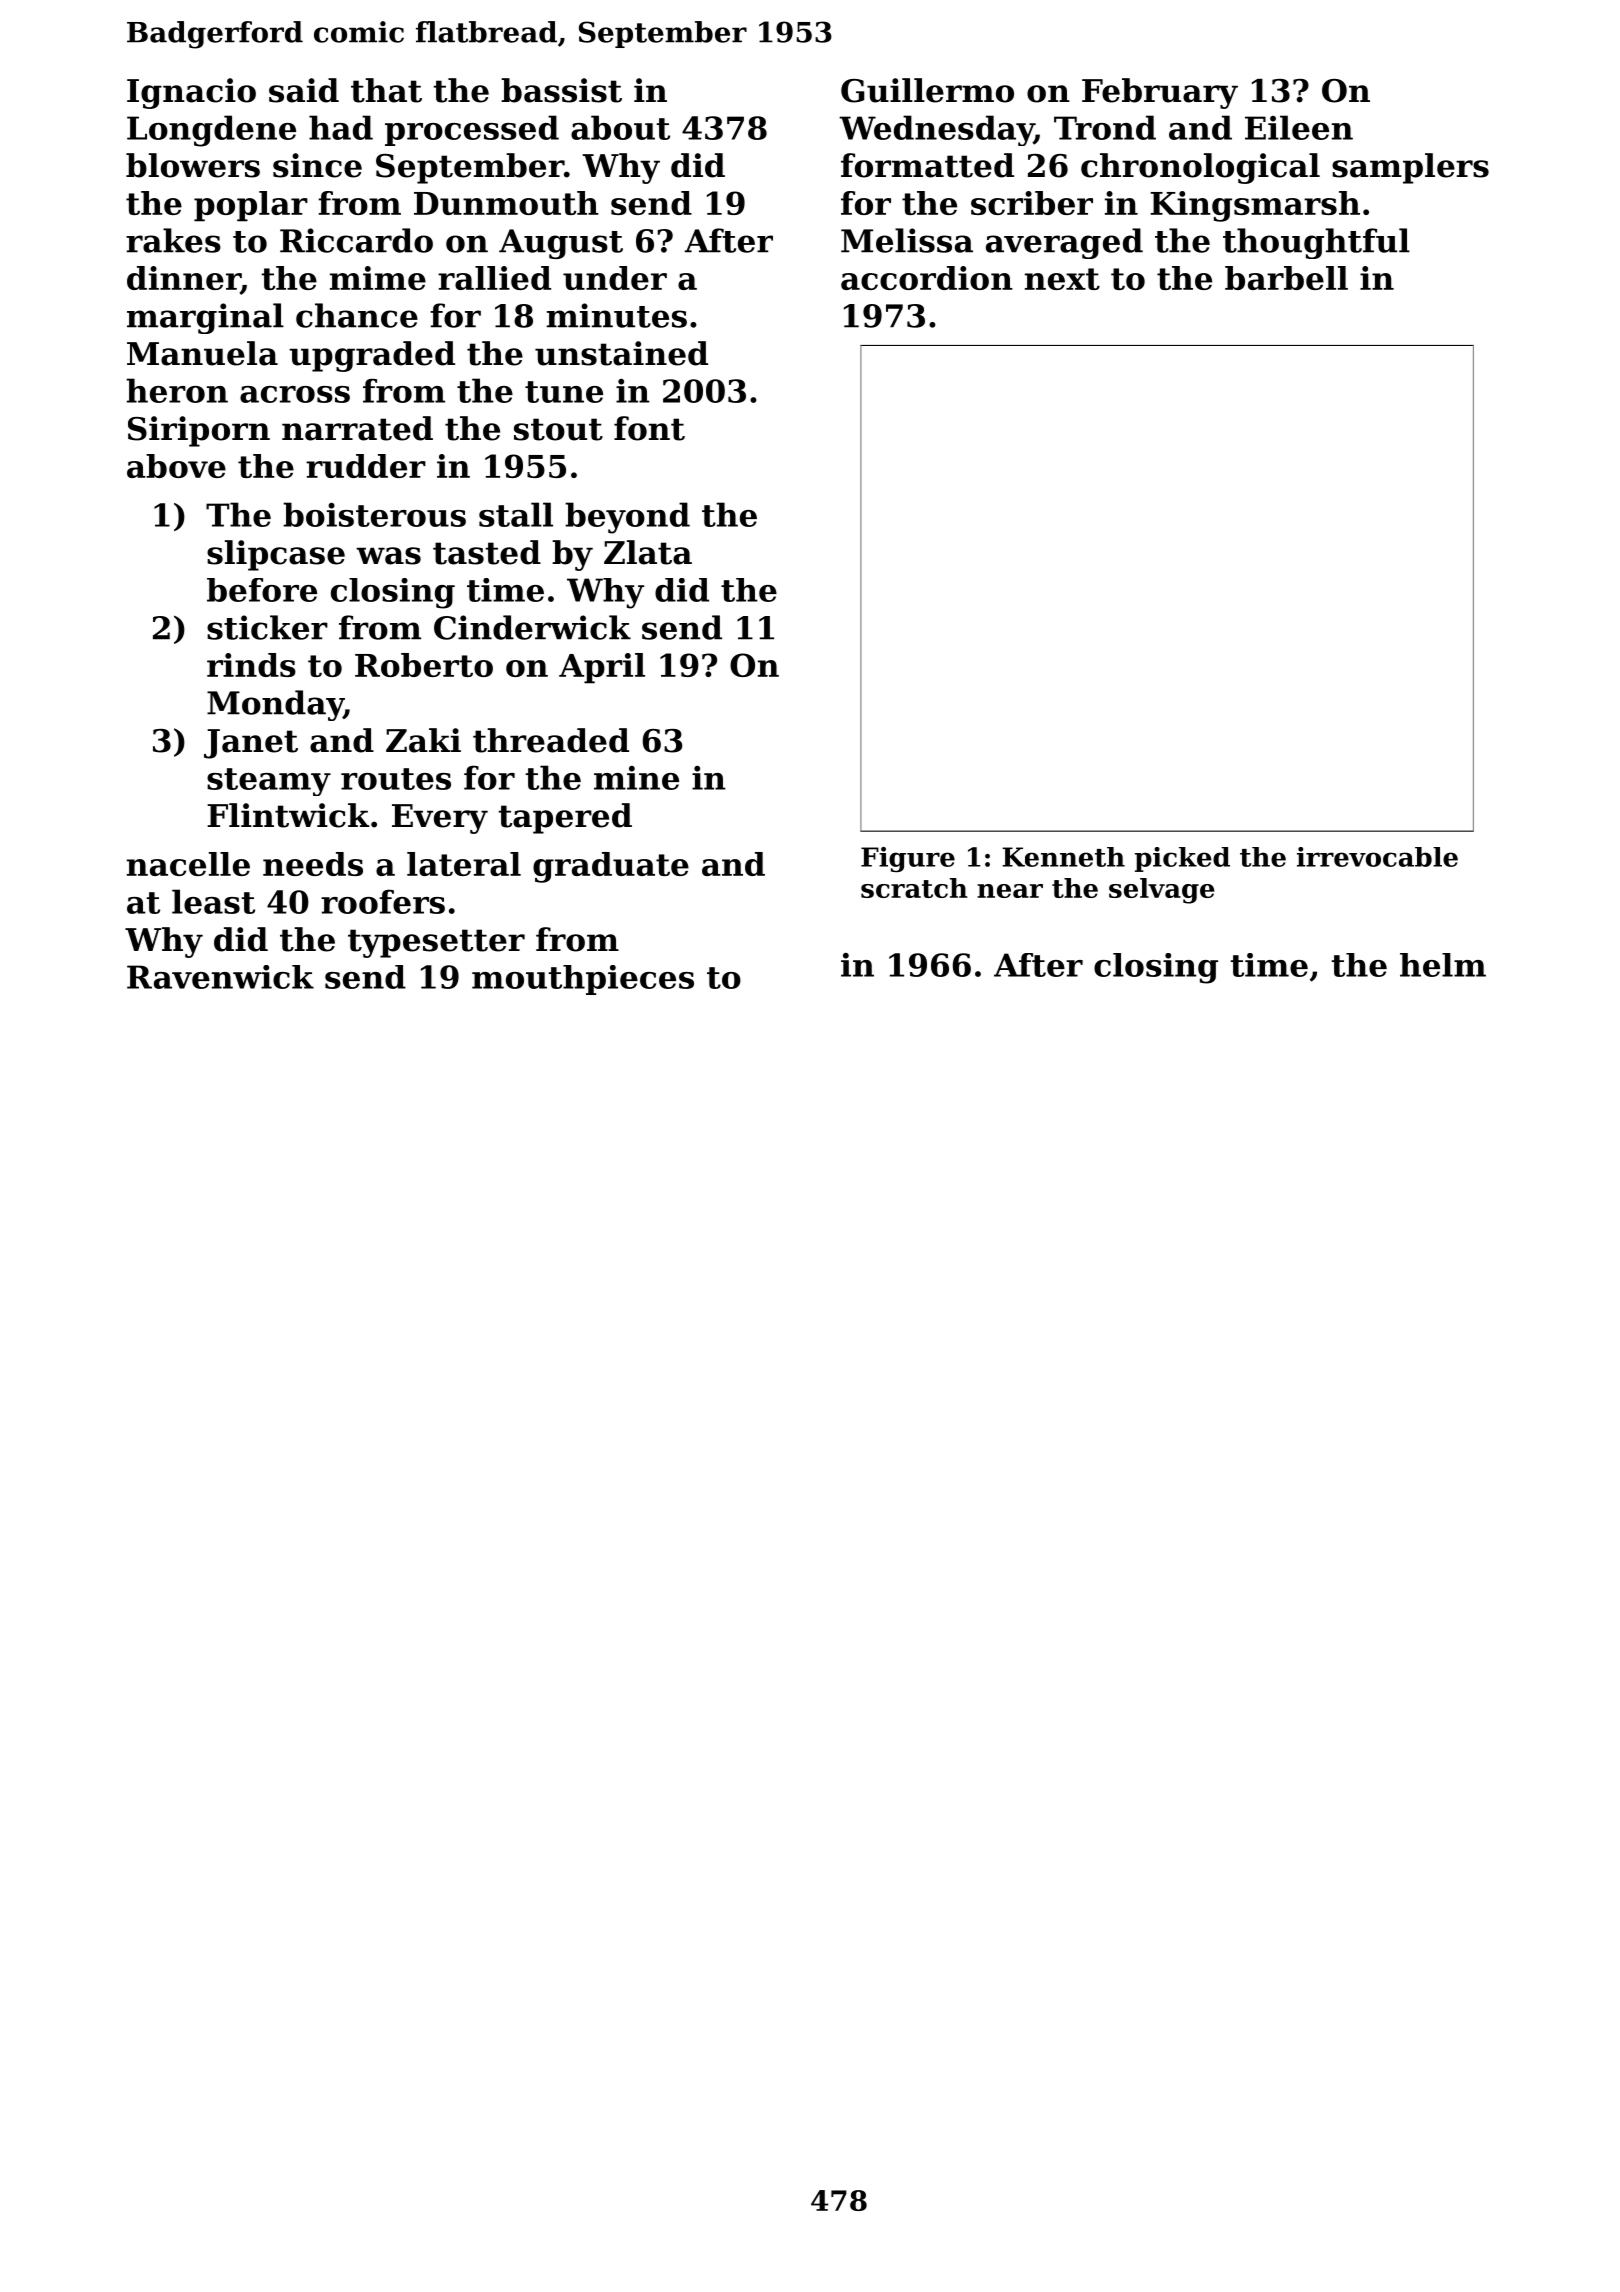 Image resolution: width=1620 pixels, height=2292 pixels. Describe the element at coordinates (184, 279) in the image. I see `dinner` at that location.
